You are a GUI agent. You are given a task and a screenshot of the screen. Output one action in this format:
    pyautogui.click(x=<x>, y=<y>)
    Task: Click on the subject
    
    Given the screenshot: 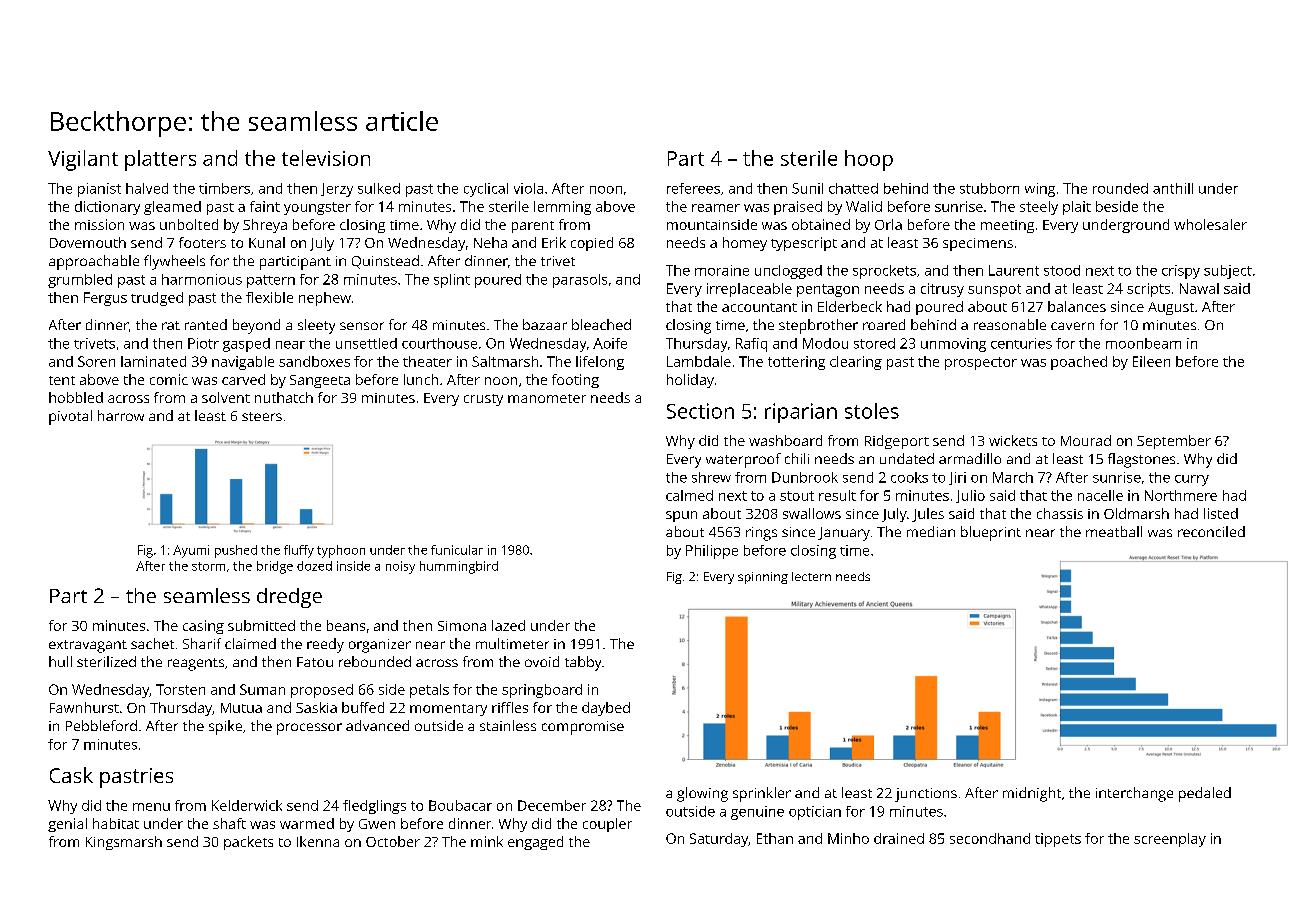 What is the action you would take?
    pyautogui.click(x=1228, y=272)
